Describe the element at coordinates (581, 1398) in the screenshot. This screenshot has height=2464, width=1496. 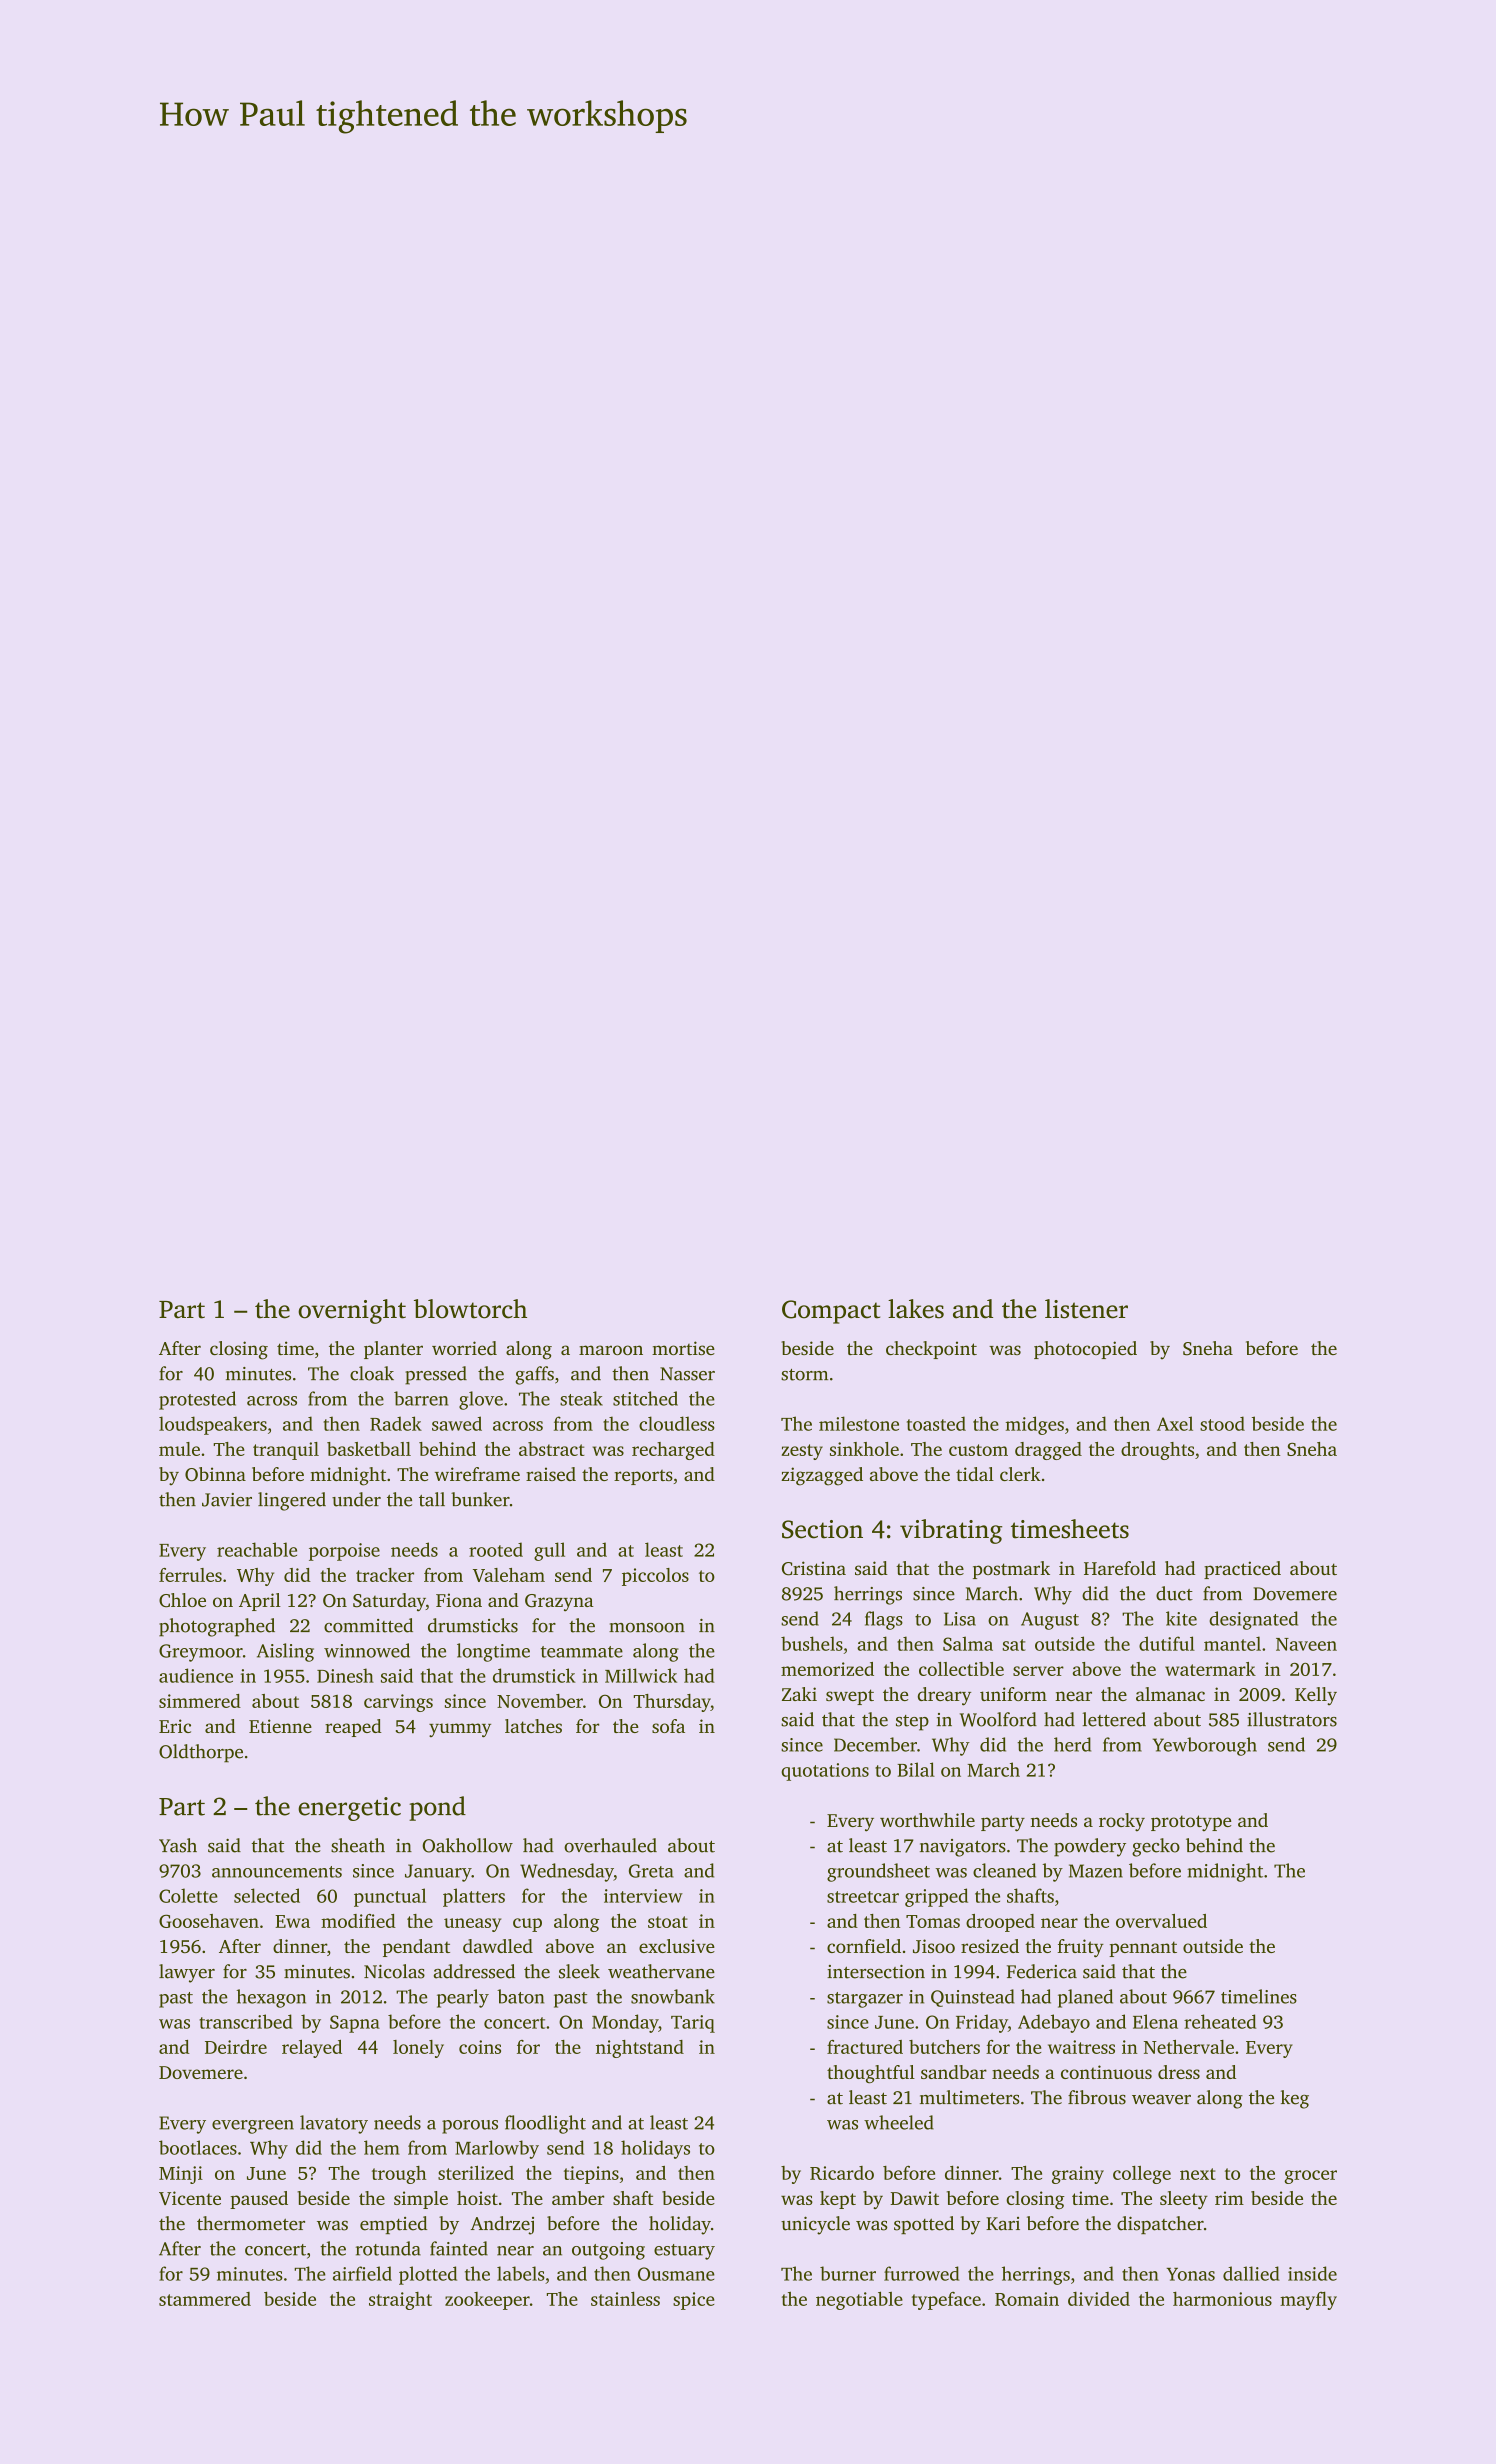
I see `steak` at that location.
